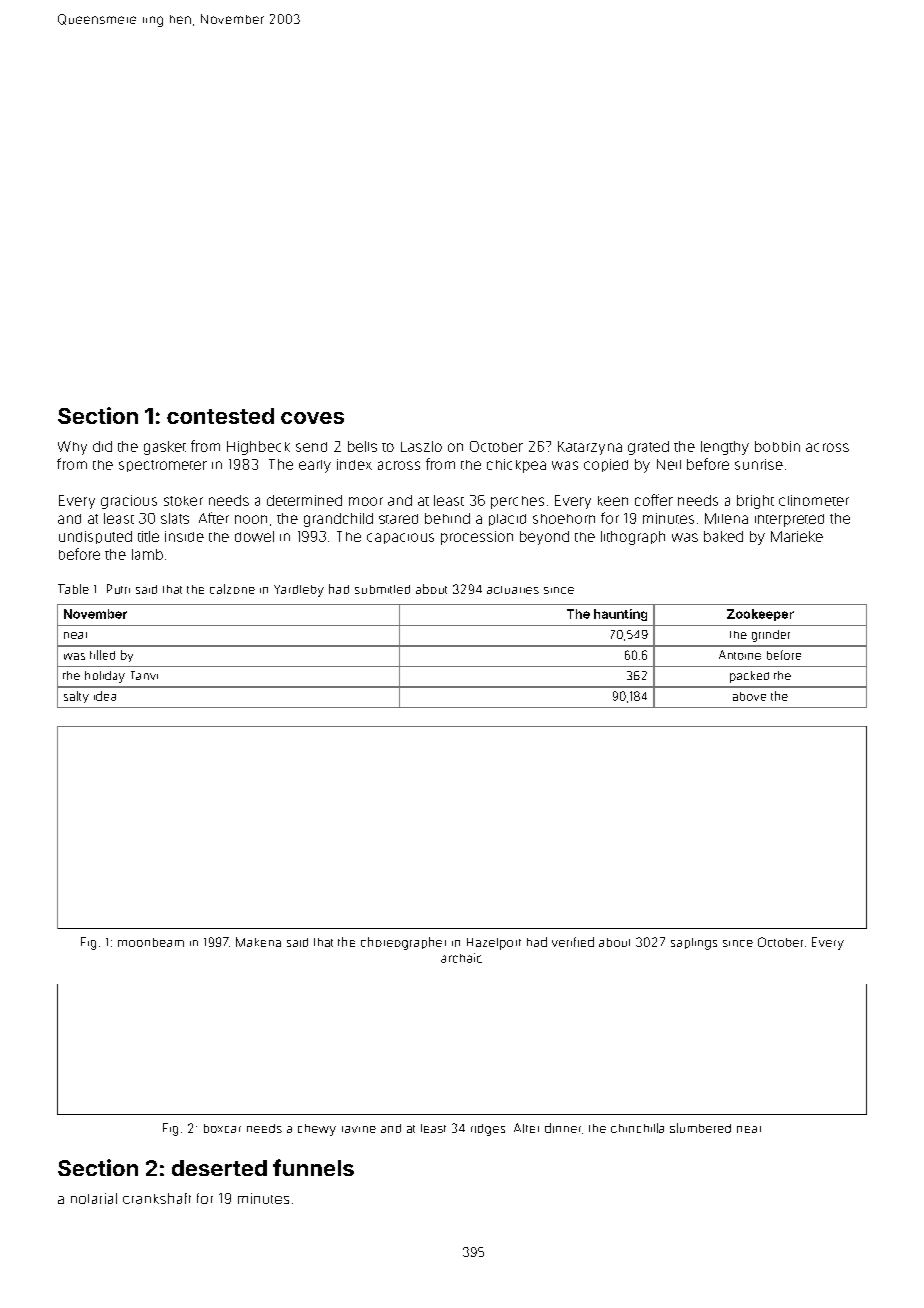  I want to click on notarial, so click(94, 1198).
